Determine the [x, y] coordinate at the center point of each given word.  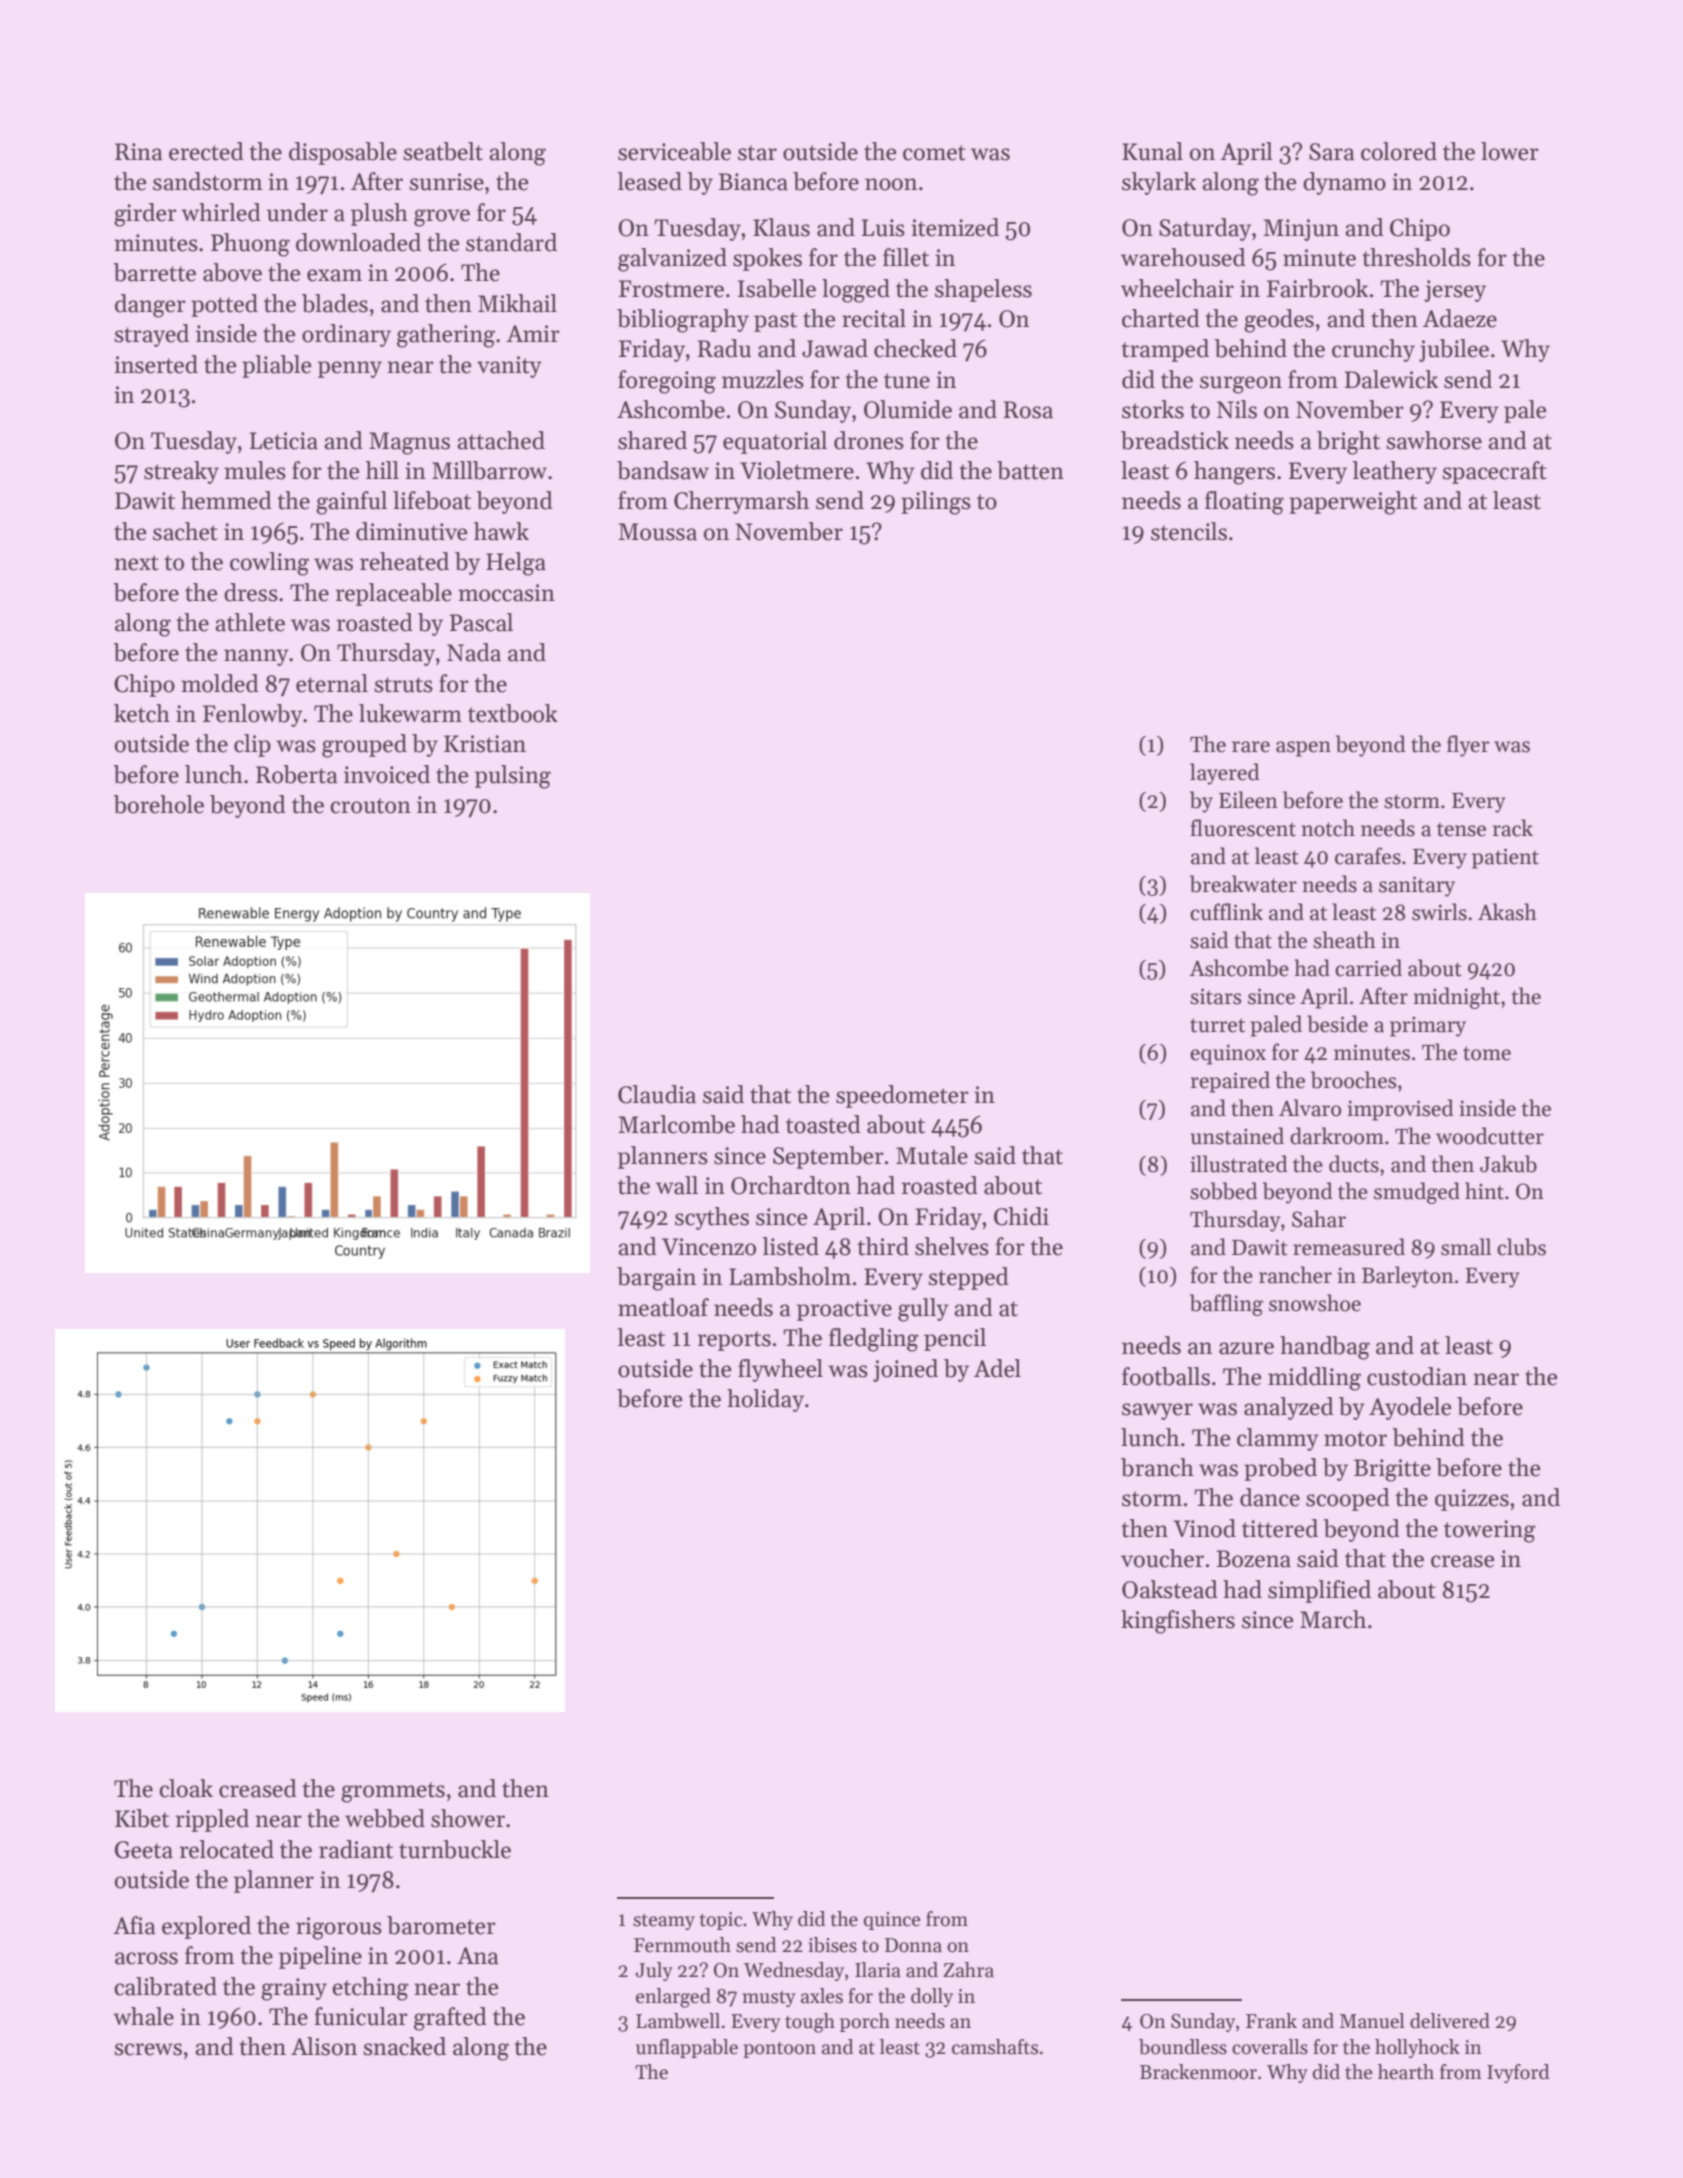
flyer [1468, 746]
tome [1487, 1053]
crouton [370, 806]
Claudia [657, 1094]
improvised [1400, 1110]
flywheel [780, 1370]
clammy [1278, 1439]
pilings [936, 503]
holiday [765, 1400]
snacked [404, 2046]
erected [206, 151]
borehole [158, 804]
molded [220, 683]
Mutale [932, 1155]
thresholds [1416, 257]
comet [934, 153]
